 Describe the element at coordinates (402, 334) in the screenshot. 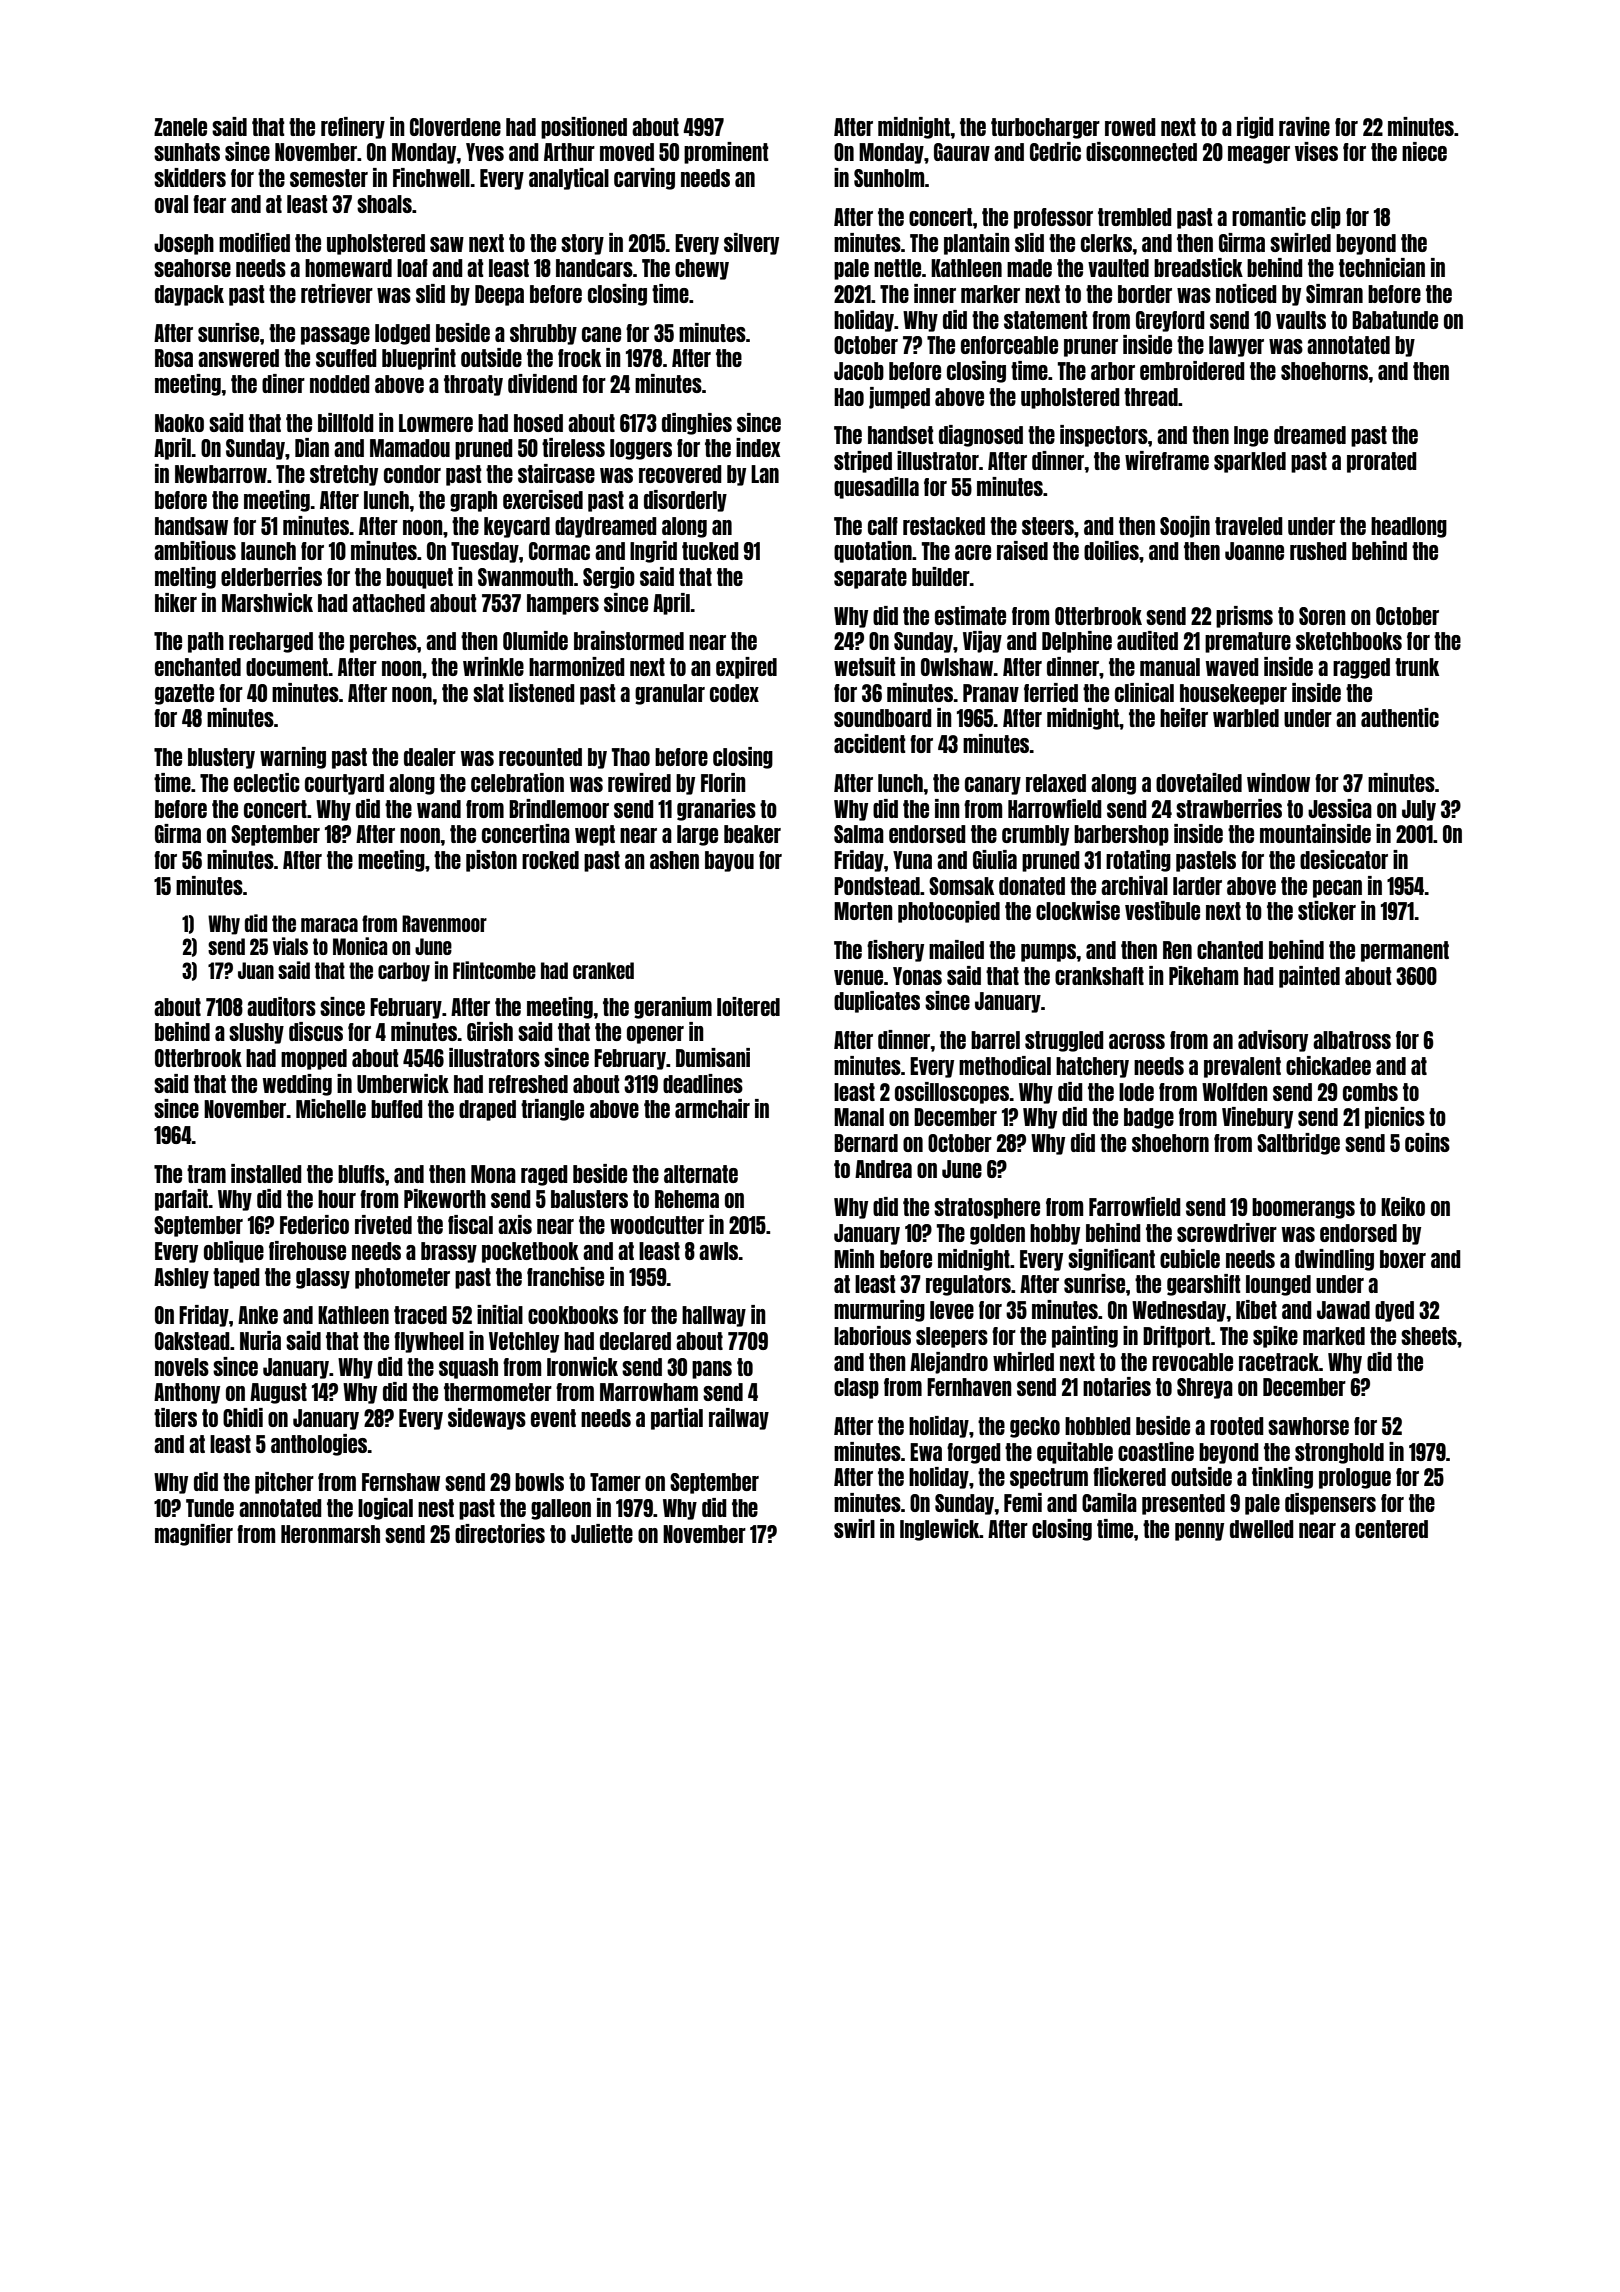

I see `lodged` at that location.
